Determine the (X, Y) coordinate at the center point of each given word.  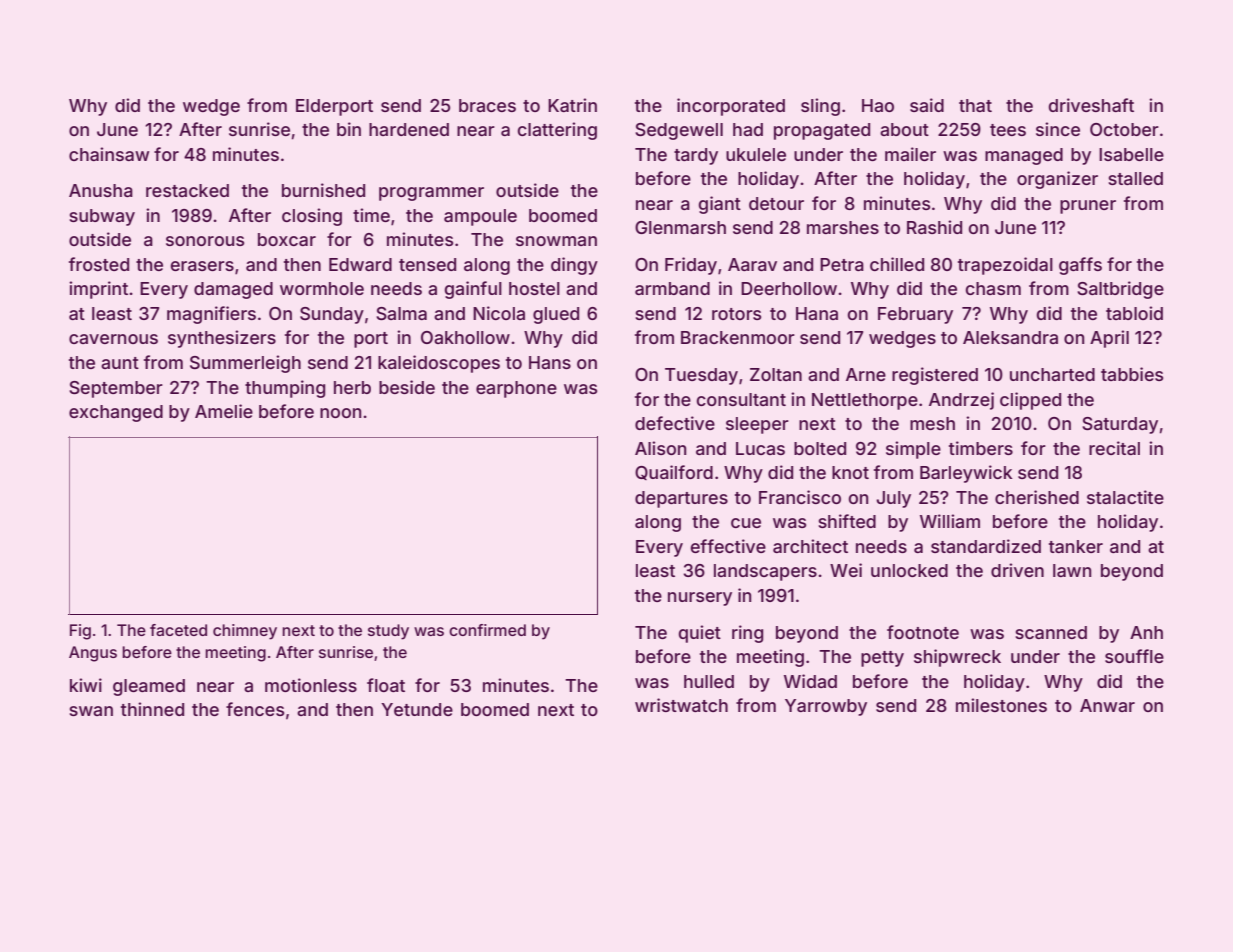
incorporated (731, 107)
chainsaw (109, 154)
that (975, 105)
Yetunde (417, 709)
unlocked (909, 570)
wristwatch (681, 705)
